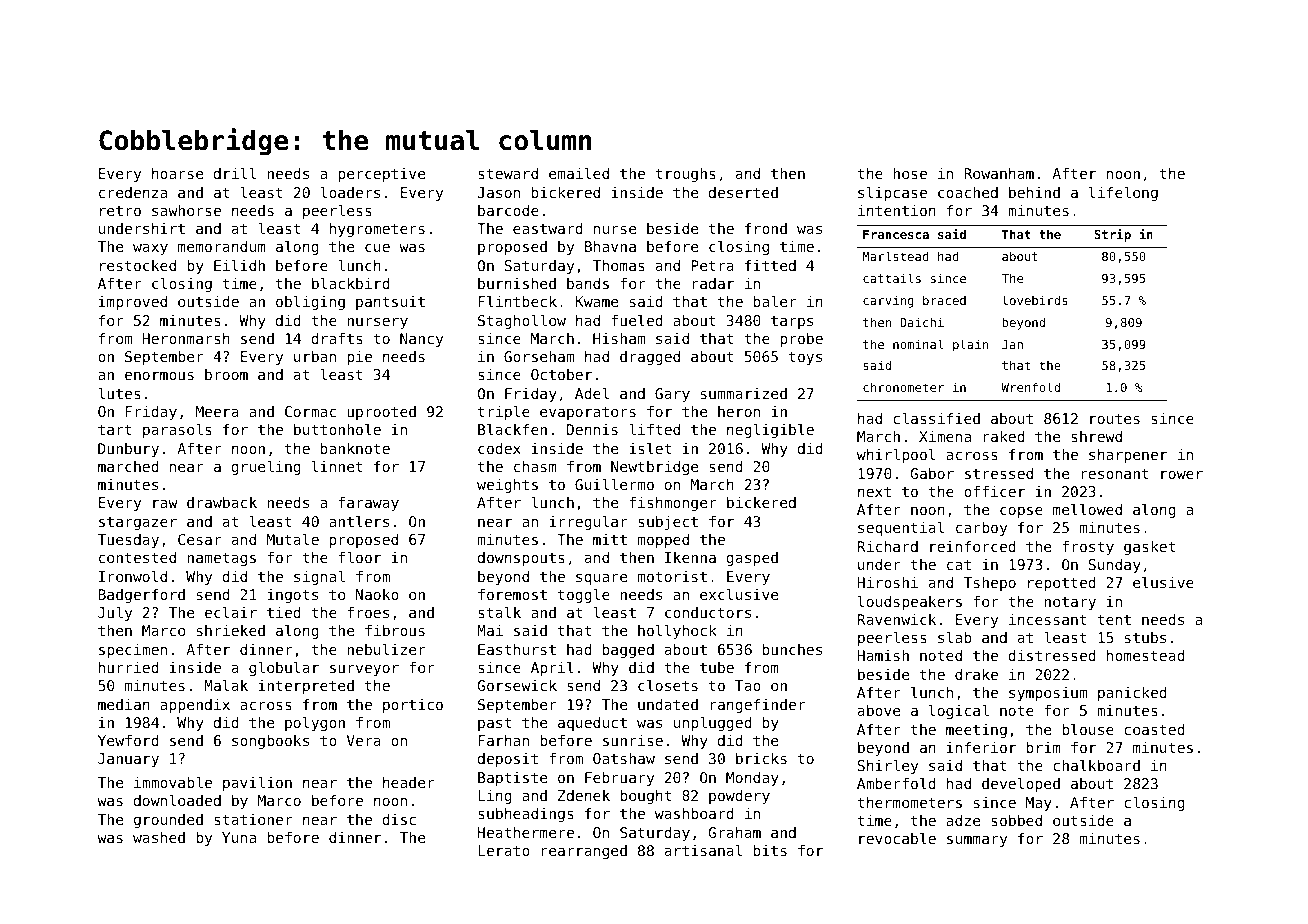  I want to click on washed, so click(159, 837).
